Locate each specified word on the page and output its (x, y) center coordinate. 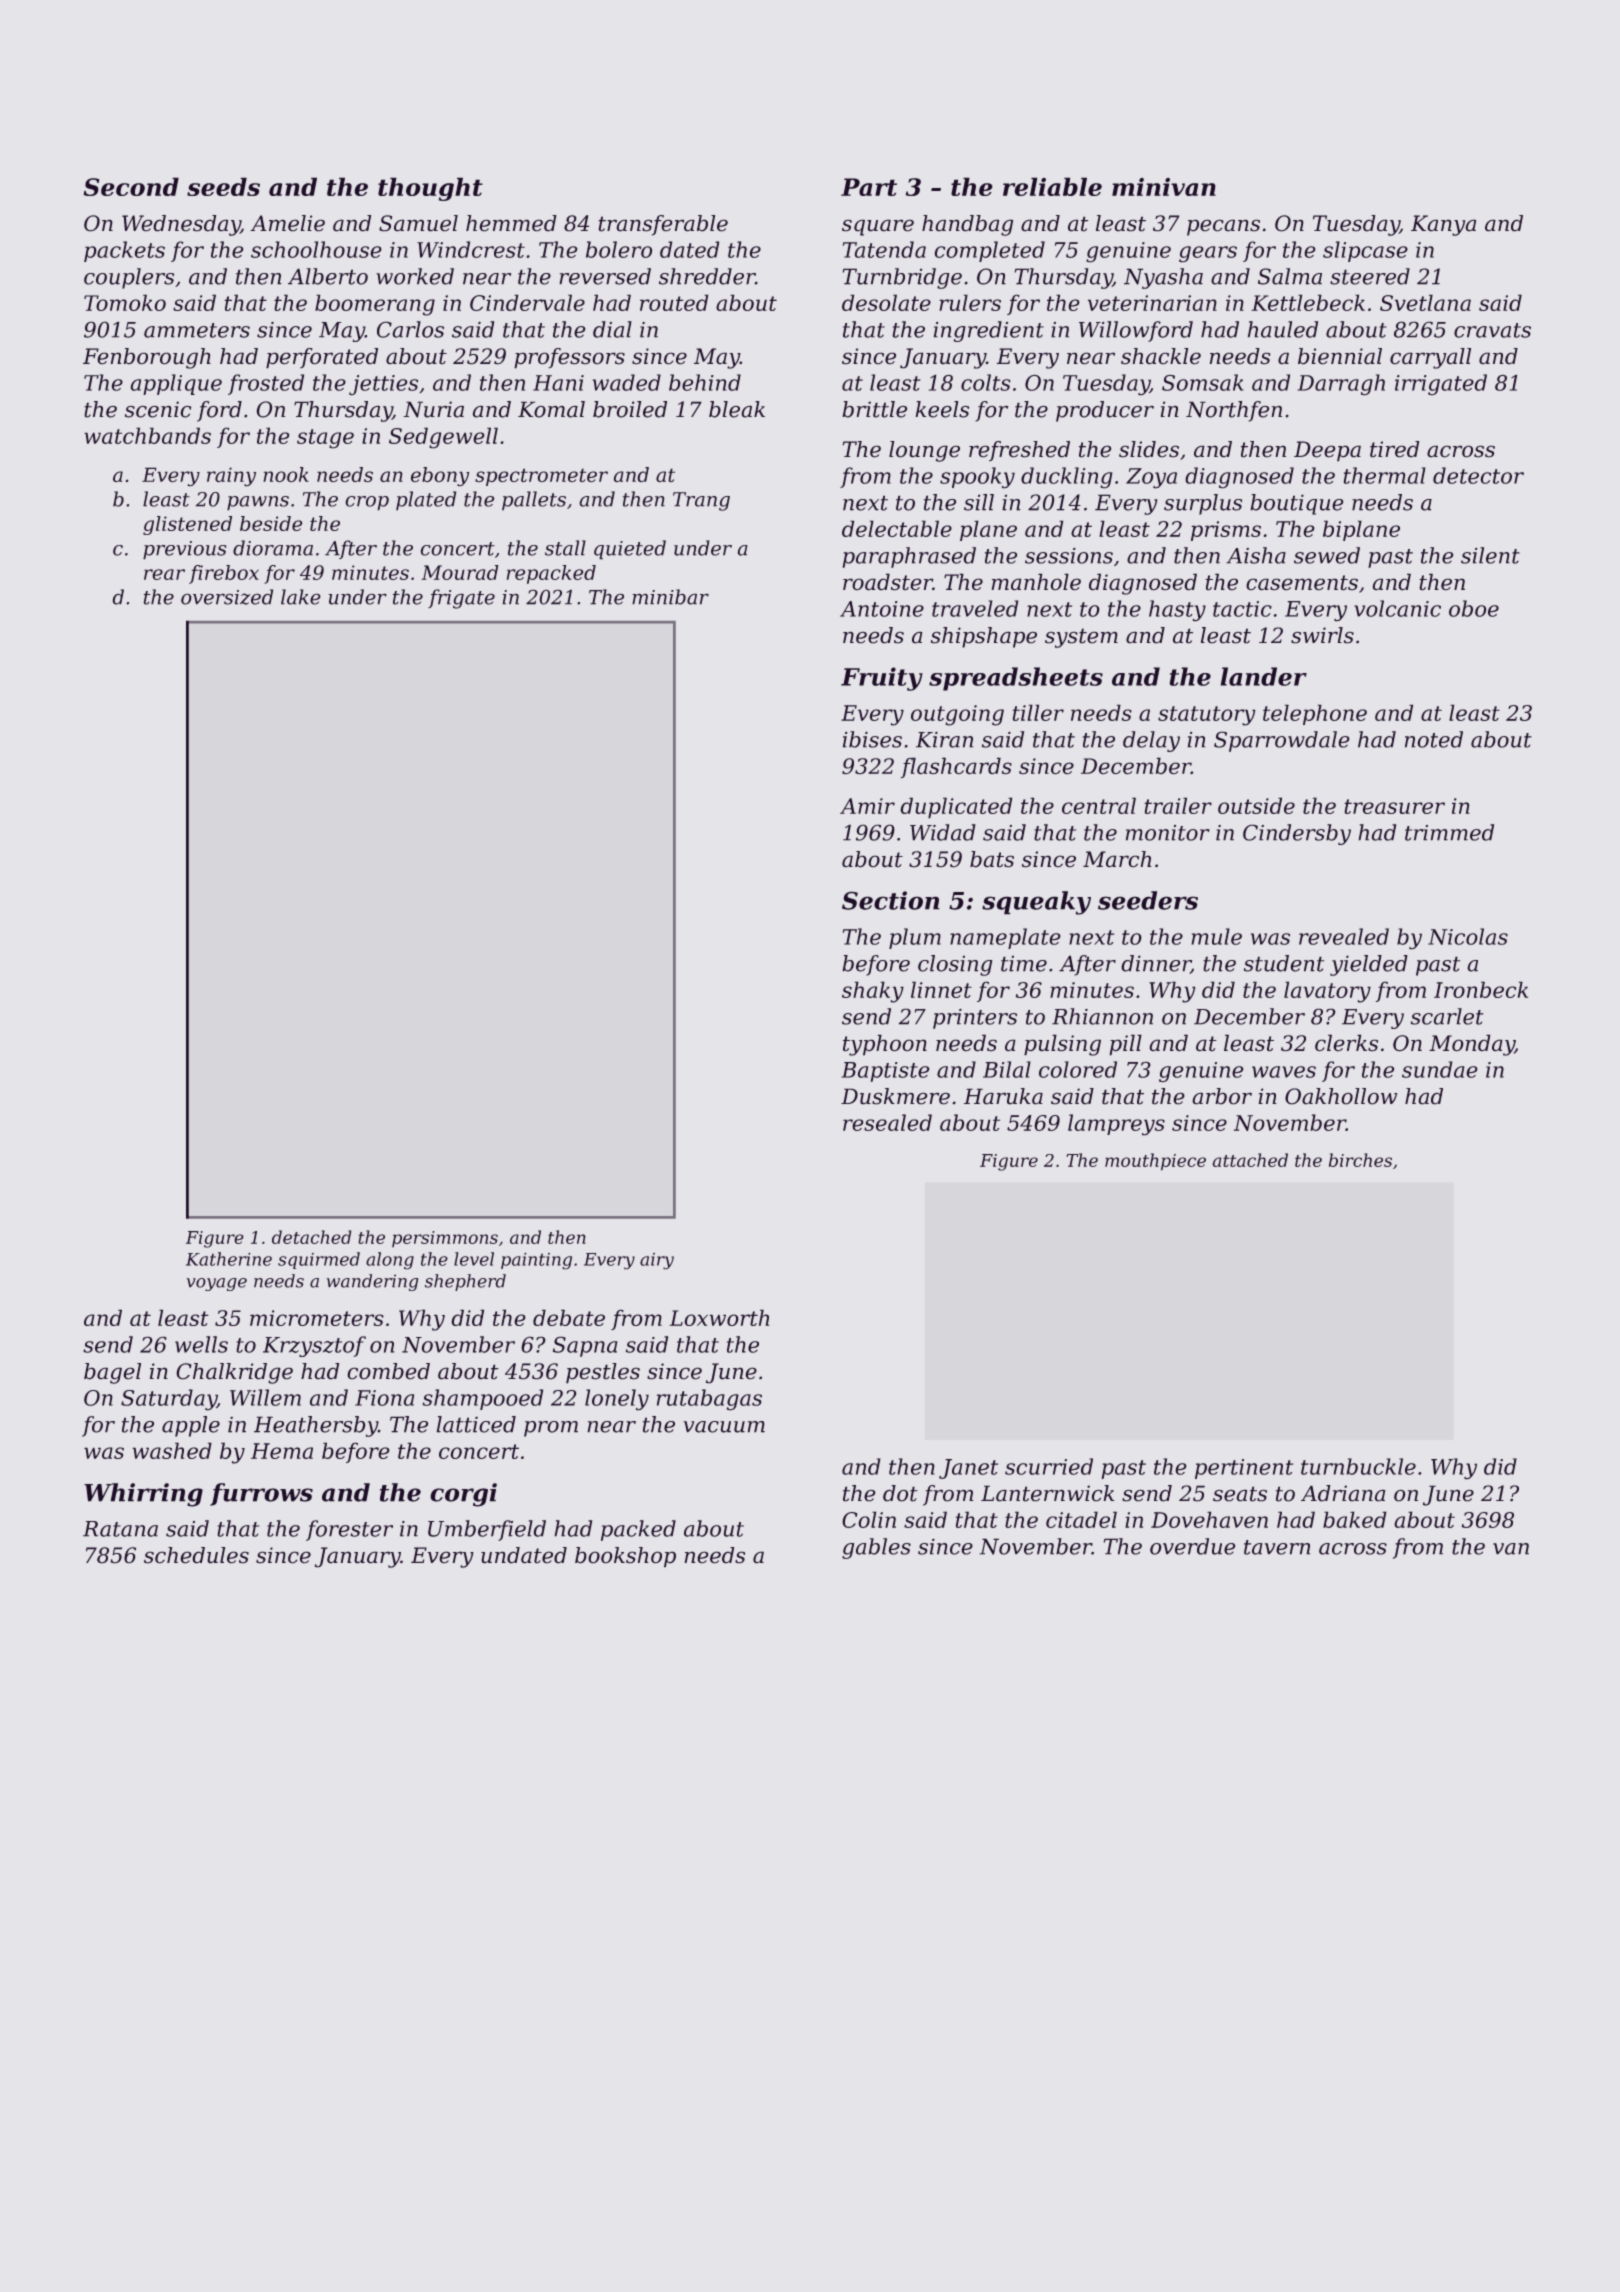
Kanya (1443, 225)
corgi (463, 1495)
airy (657, 1261)
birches (1360, 1160)
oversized (227, 597)
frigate (461, 599)
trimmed (1449, 832)
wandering (372, 1282)
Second (131, 186)
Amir (867, 806)
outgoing (957, 715)
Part (869, 187)
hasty (1177, 611)
